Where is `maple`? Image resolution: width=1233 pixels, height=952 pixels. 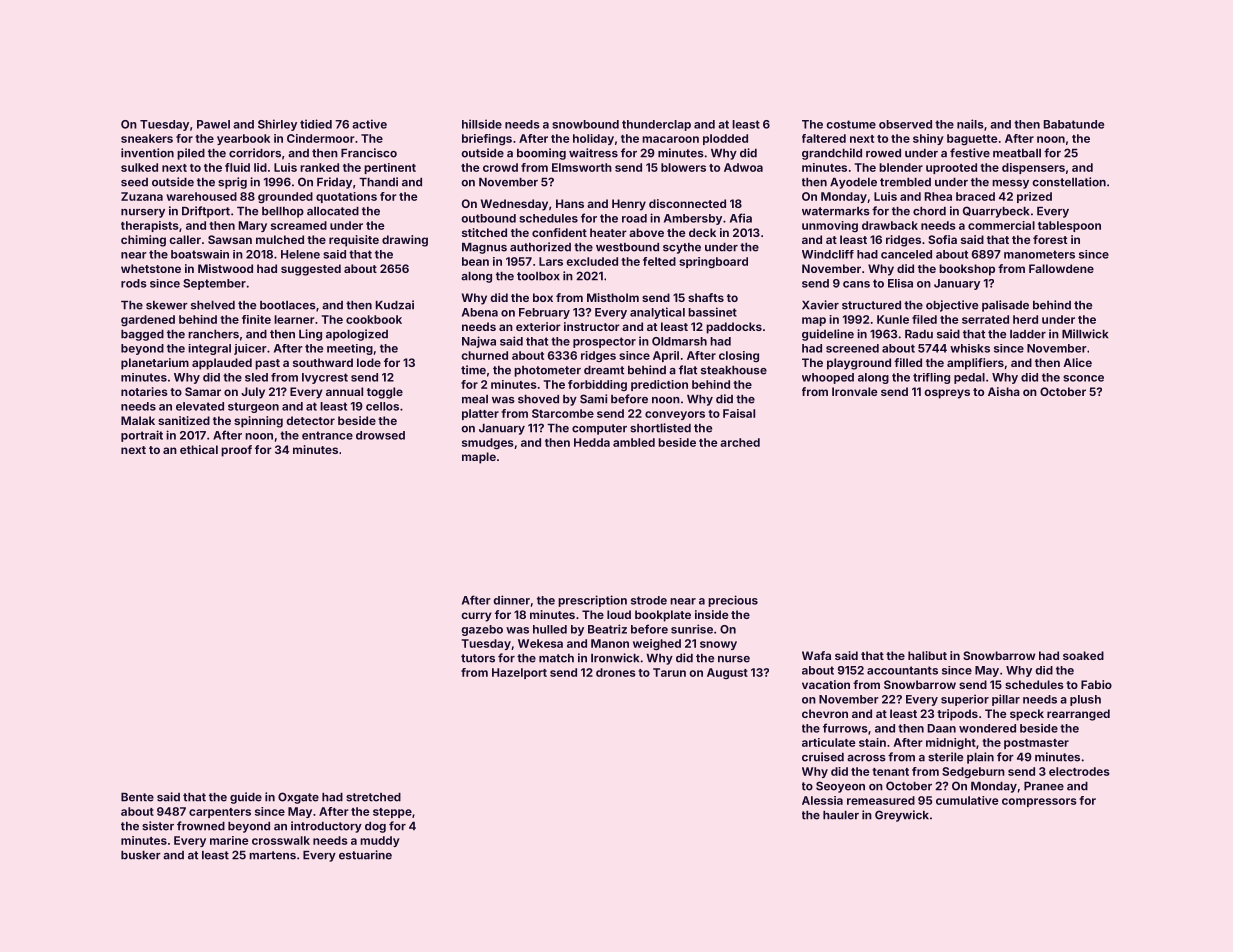
maple is located at coordinates (479, 458).
